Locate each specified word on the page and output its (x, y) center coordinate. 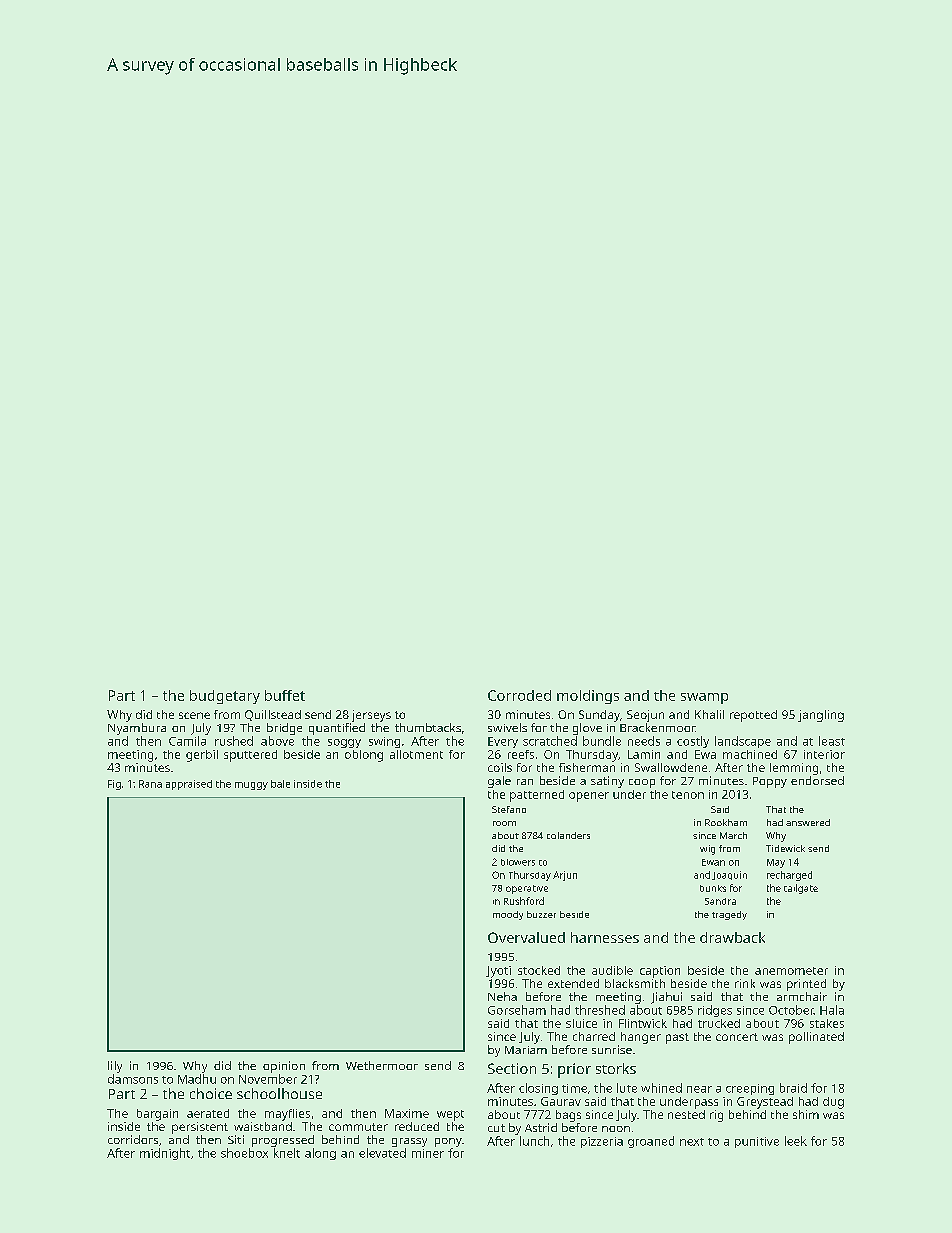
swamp (704, 698)
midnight (165, 1154)
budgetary (225, 697)
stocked (539, 970)
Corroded (519, 695)
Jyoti (498, 972)
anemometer (791, 971)
